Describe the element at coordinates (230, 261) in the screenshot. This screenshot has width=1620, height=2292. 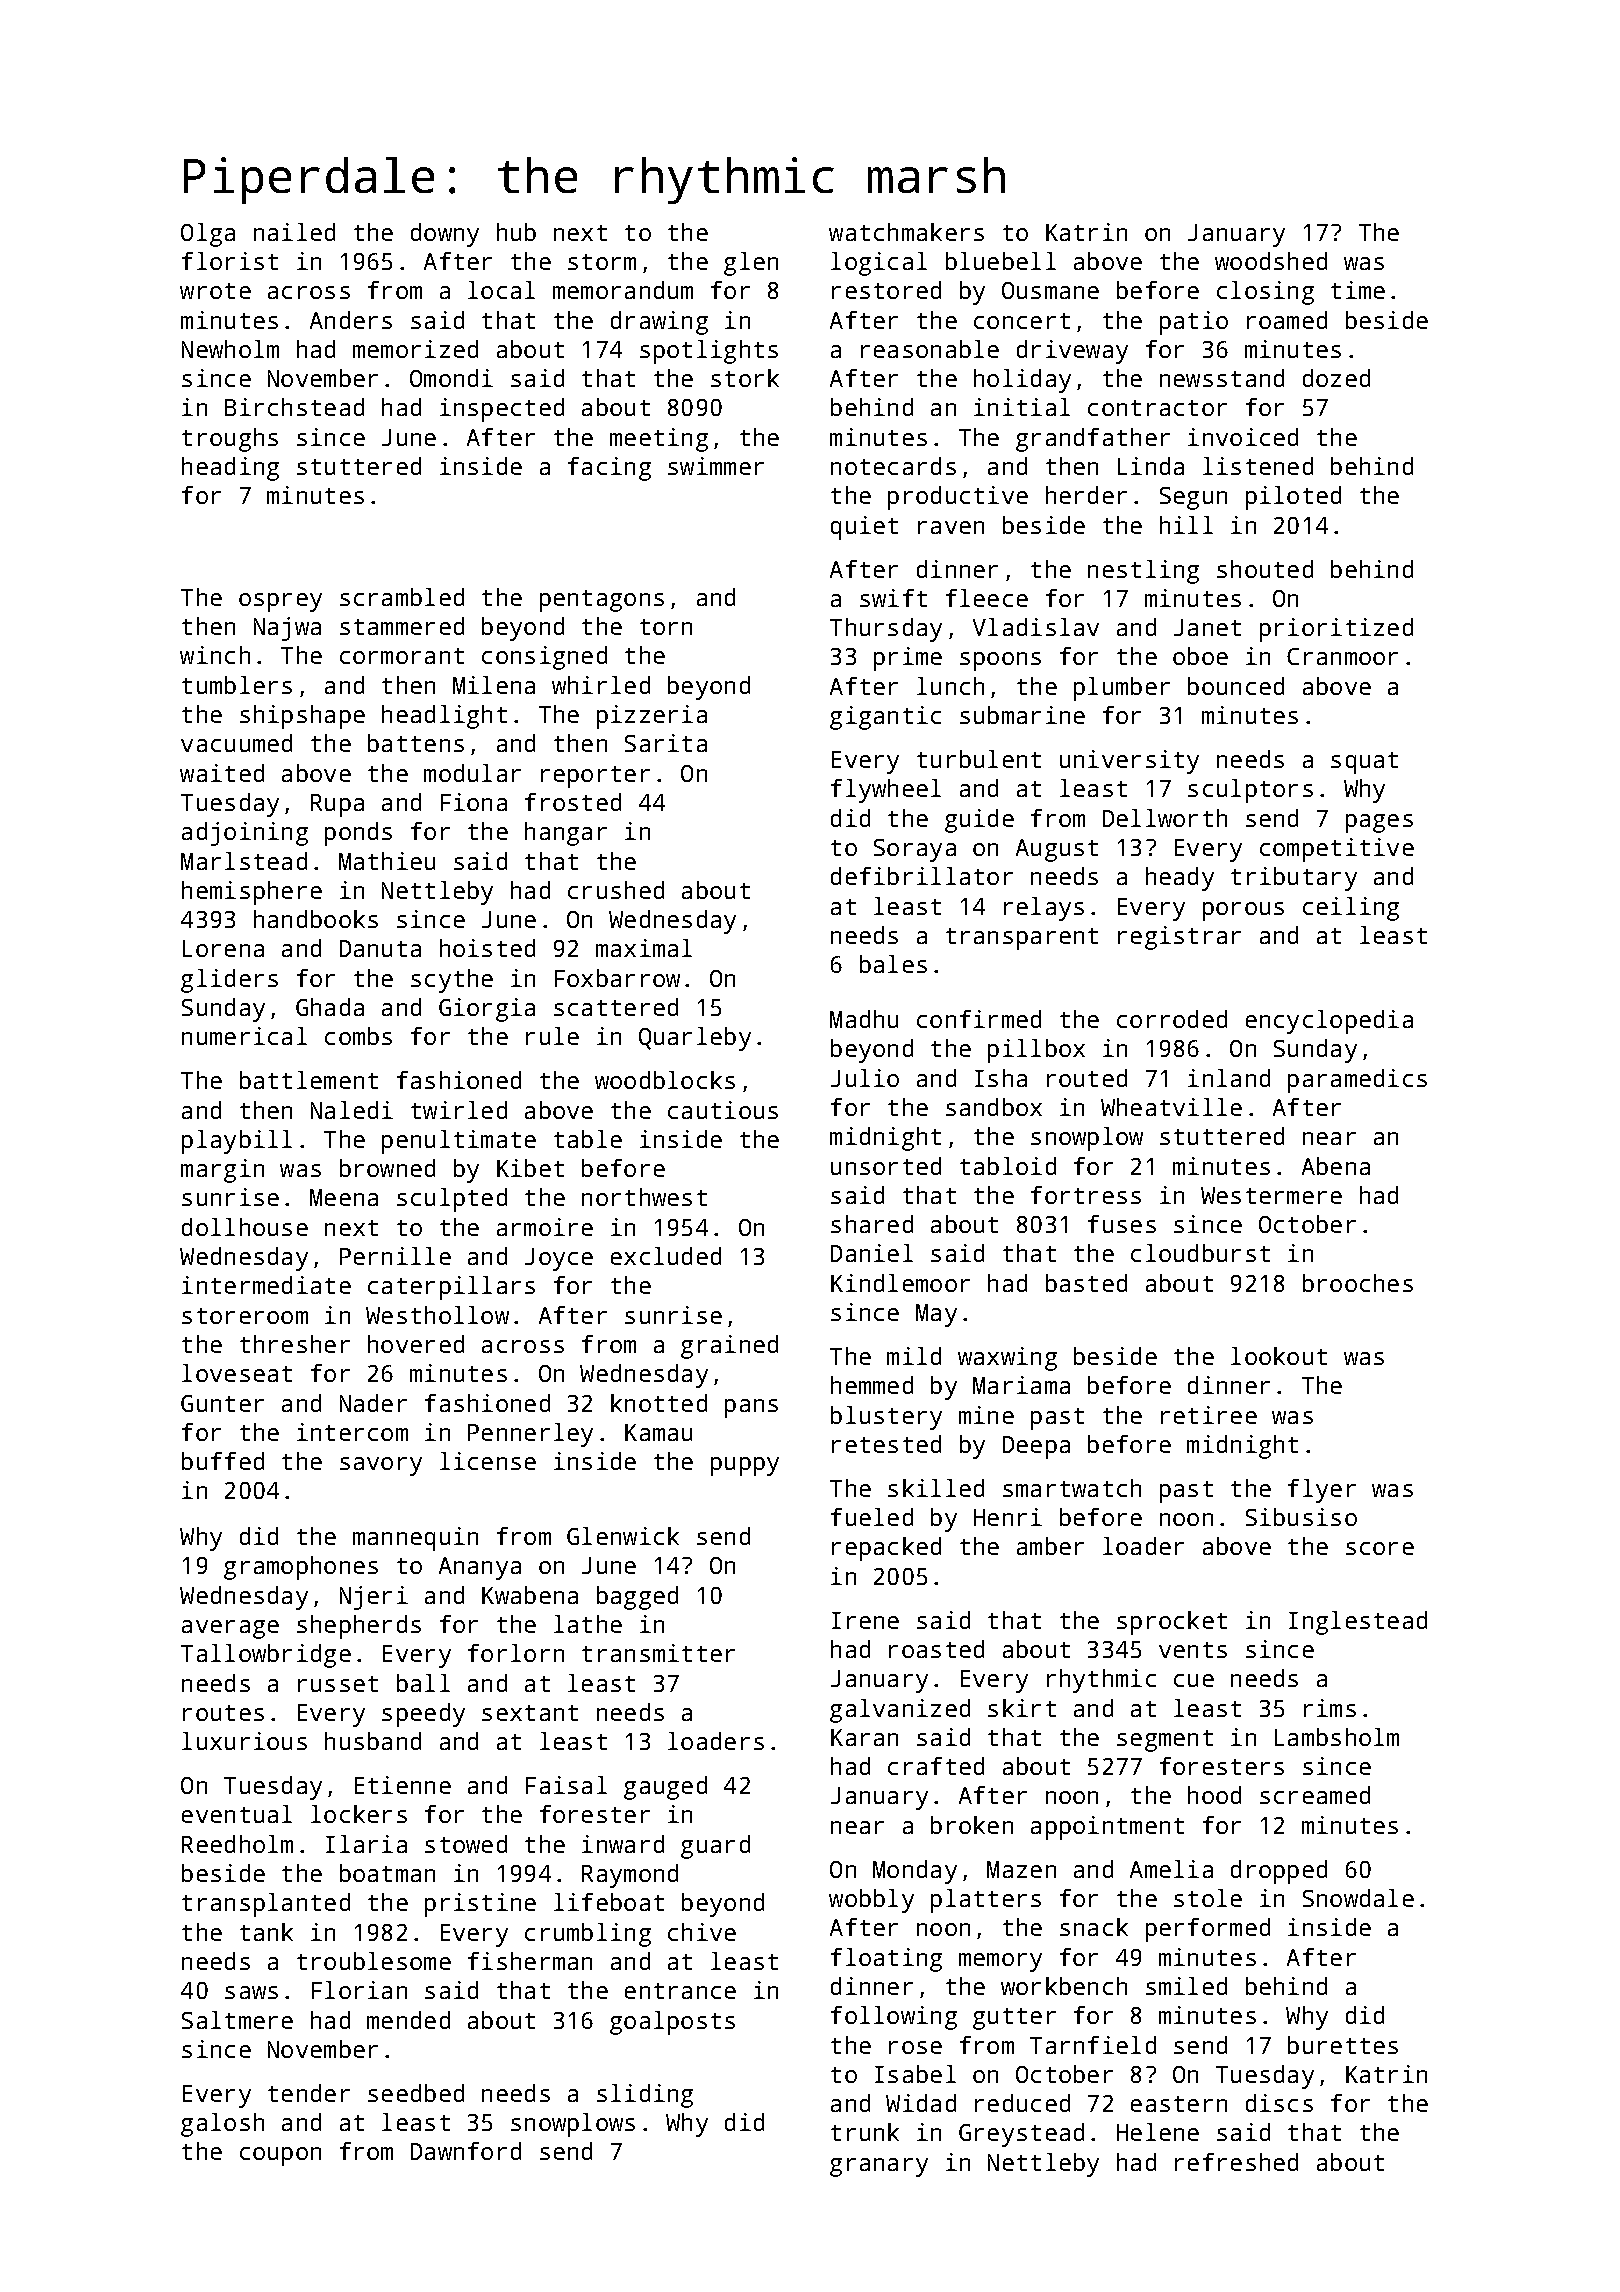
I see `florist` at that location.
